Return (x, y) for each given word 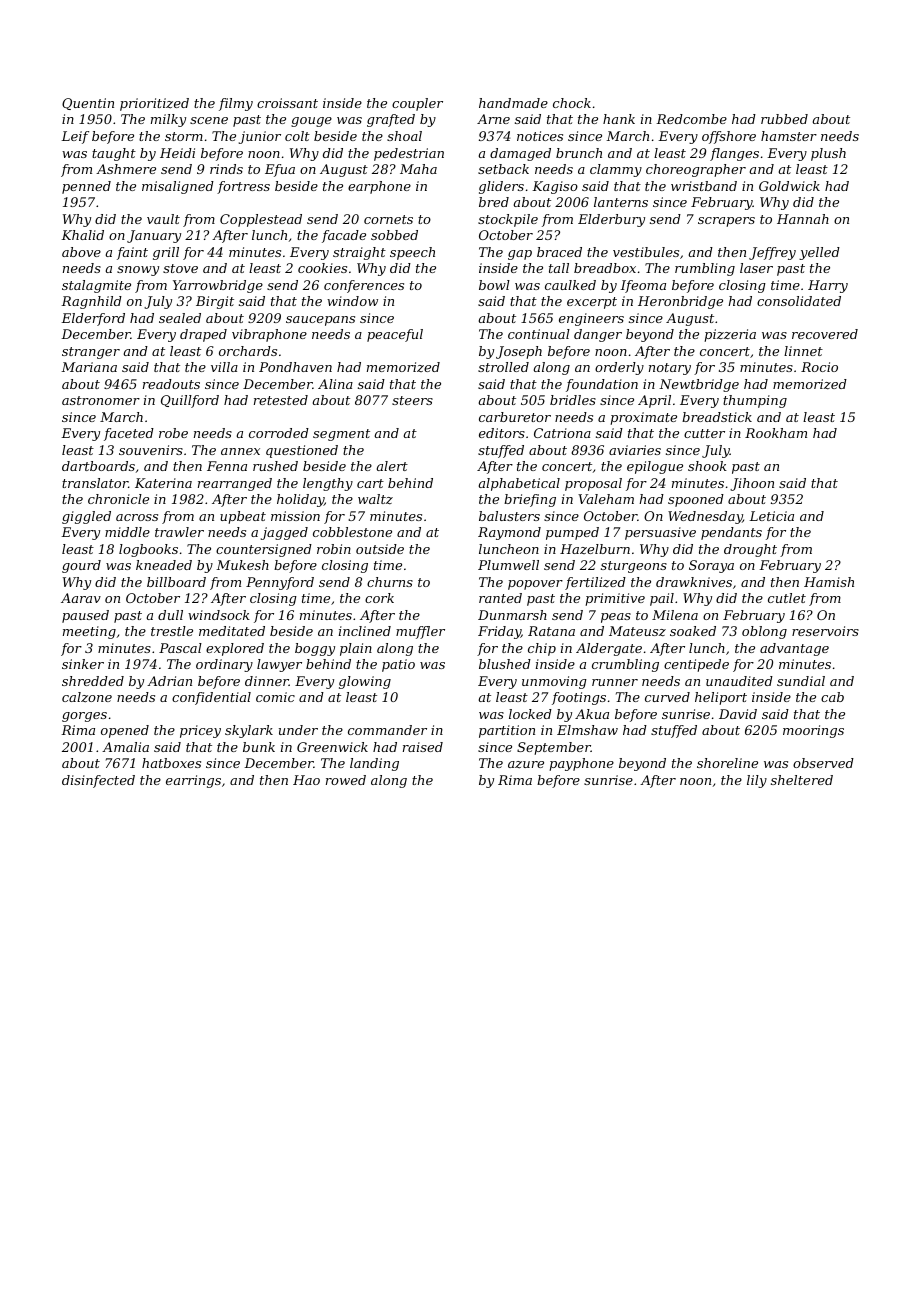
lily (757, 781)
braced (559, 252)
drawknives (694, 582)
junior (260, 137)
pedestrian (409, 154)
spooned (696, 500)
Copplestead (261, 220)
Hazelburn (595, 549)
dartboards (98, 466)
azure (526, 765)
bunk (259, 747)
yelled (819, 253)
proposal (593, 484)
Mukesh (242, 565)
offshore (729, 137)
